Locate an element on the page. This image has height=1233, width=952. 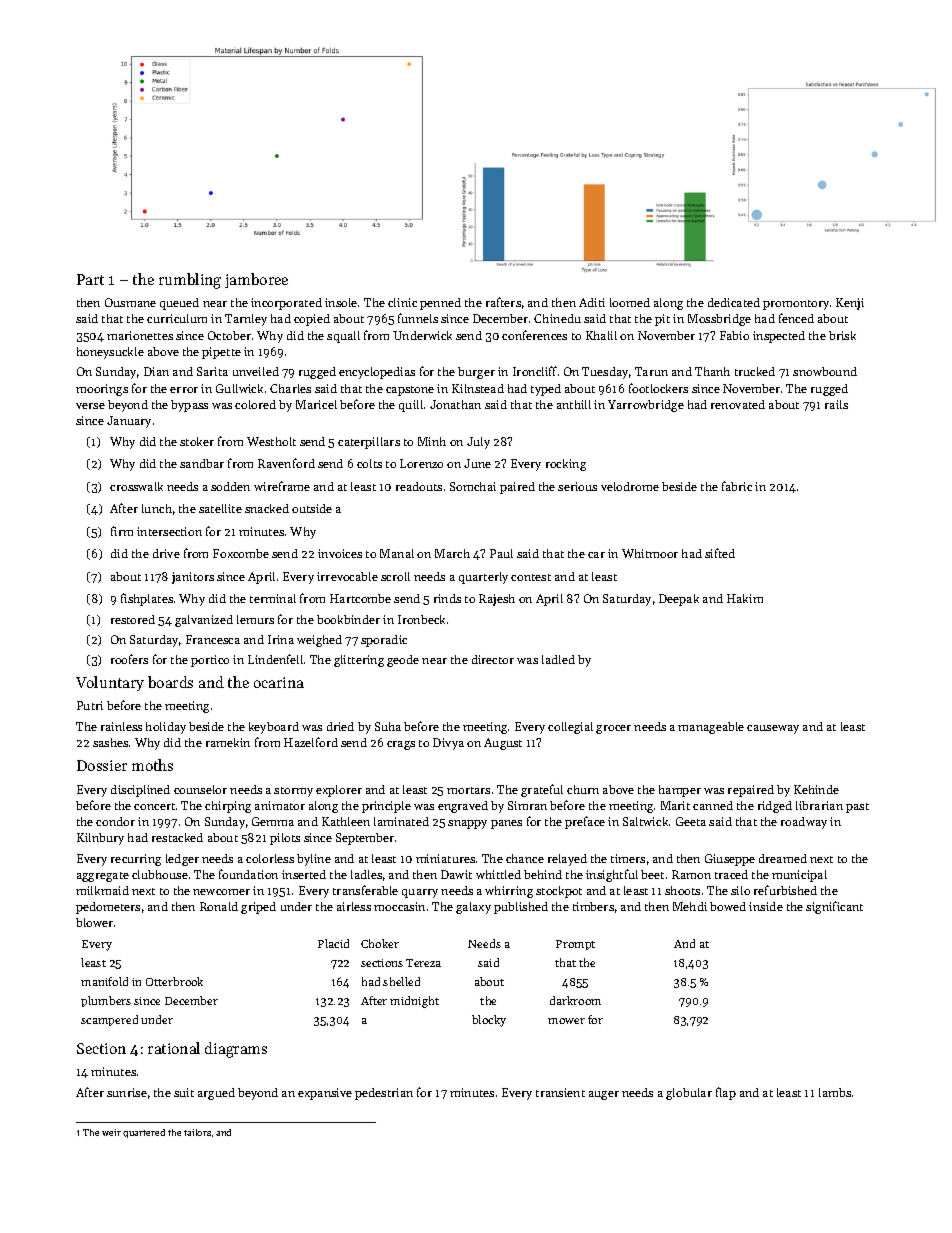
snappy is located at coordinates (467, 824).
